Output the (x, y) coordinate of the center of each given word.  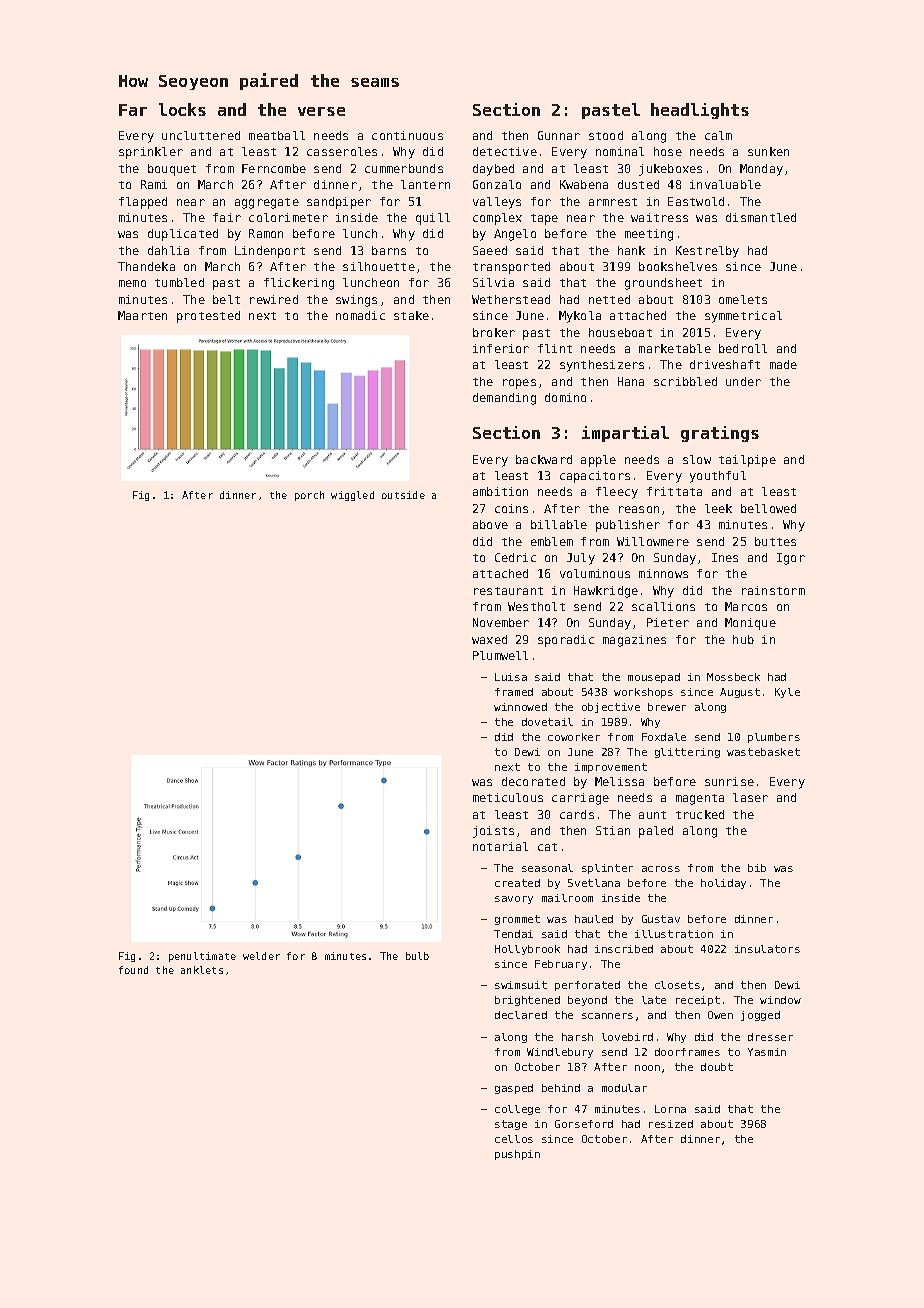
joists (493, 832)
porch (309, 496)
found (133, 970)
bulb (417, 956)
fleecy (617, 493)
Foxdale (664, 737)
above (490, 524)
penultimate (202, 957)
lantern (425, 184)
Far (133, 110)
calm (718, 135)
